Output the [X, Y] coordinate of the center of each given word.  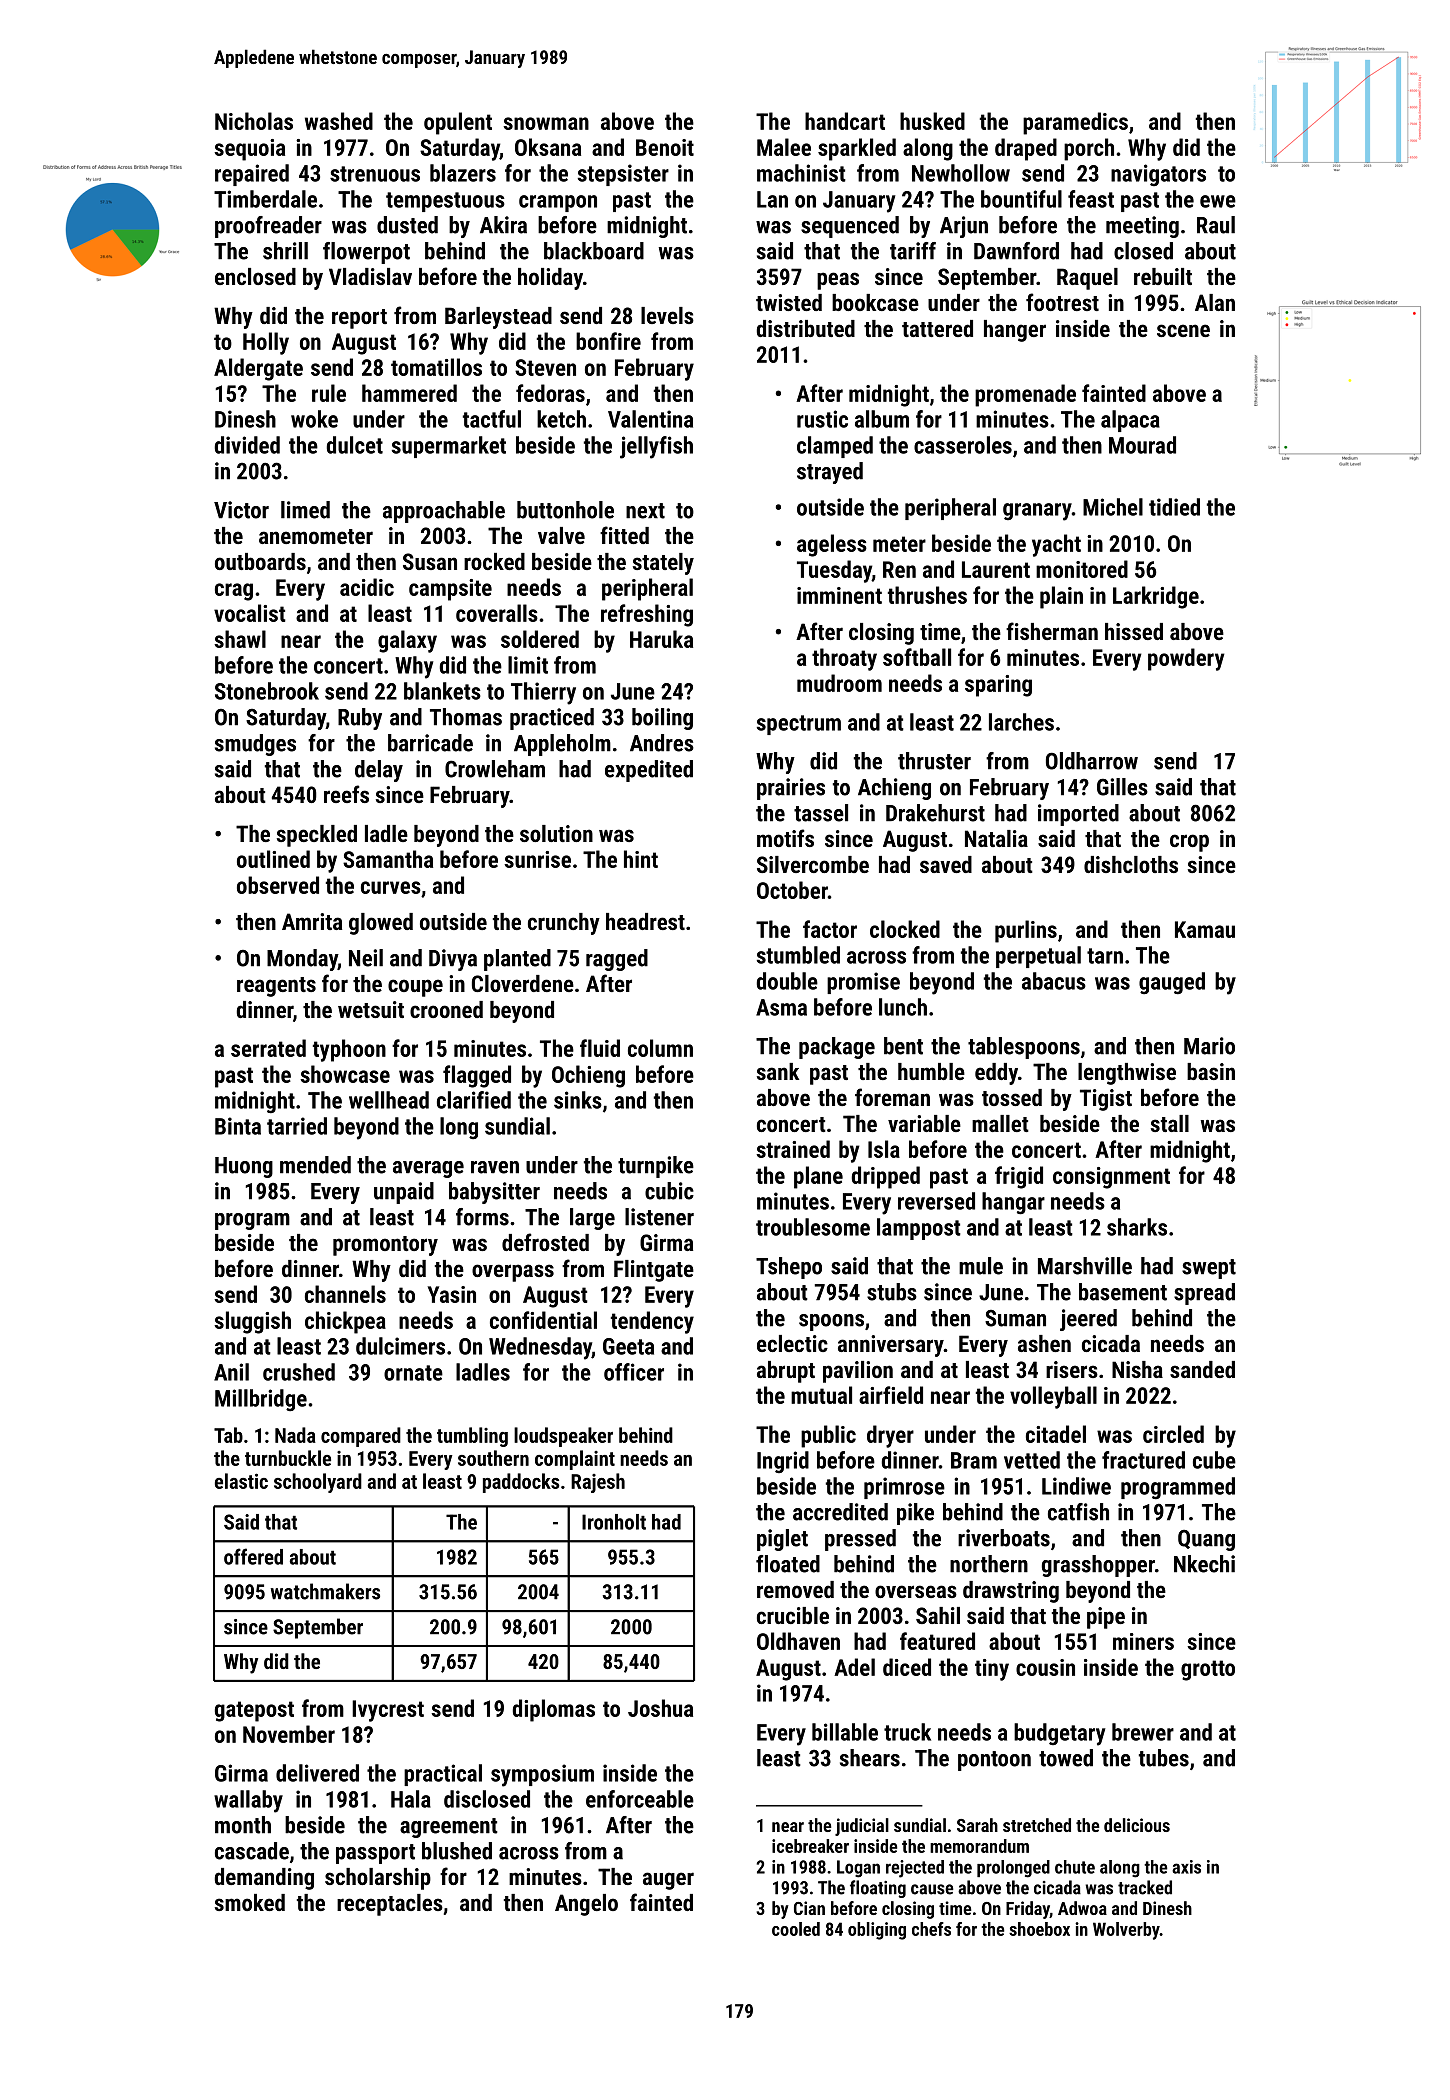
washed [339, 121]
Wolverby [1126, 1931]
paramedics [1075, 123]
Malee [784, 147]
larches [1021, 722]
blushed [457, 1851]
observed [278, 885]
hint [641, 859]
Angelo [586, 1905]
